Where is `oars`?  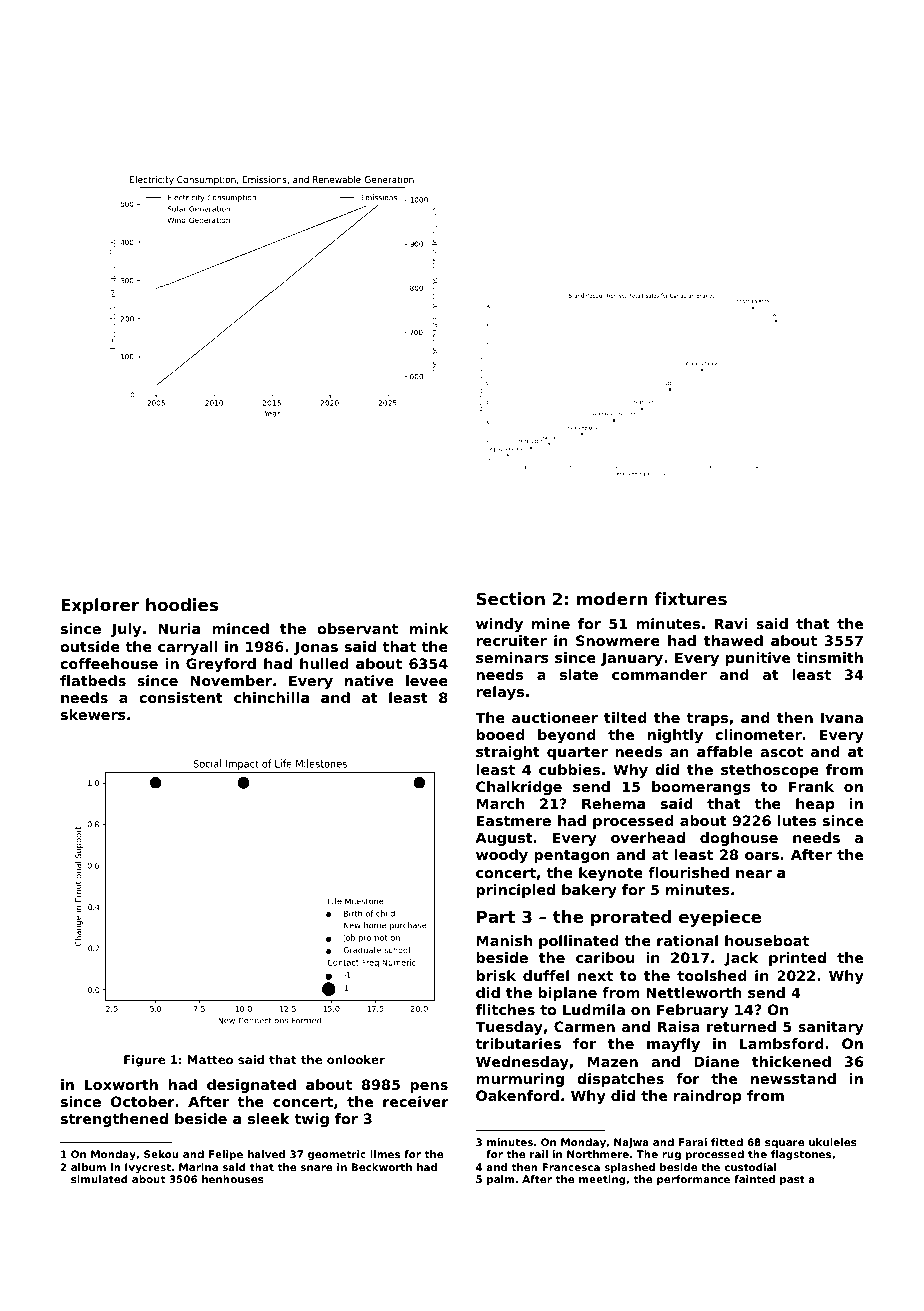 oars is located at coordinates (762, 856).
